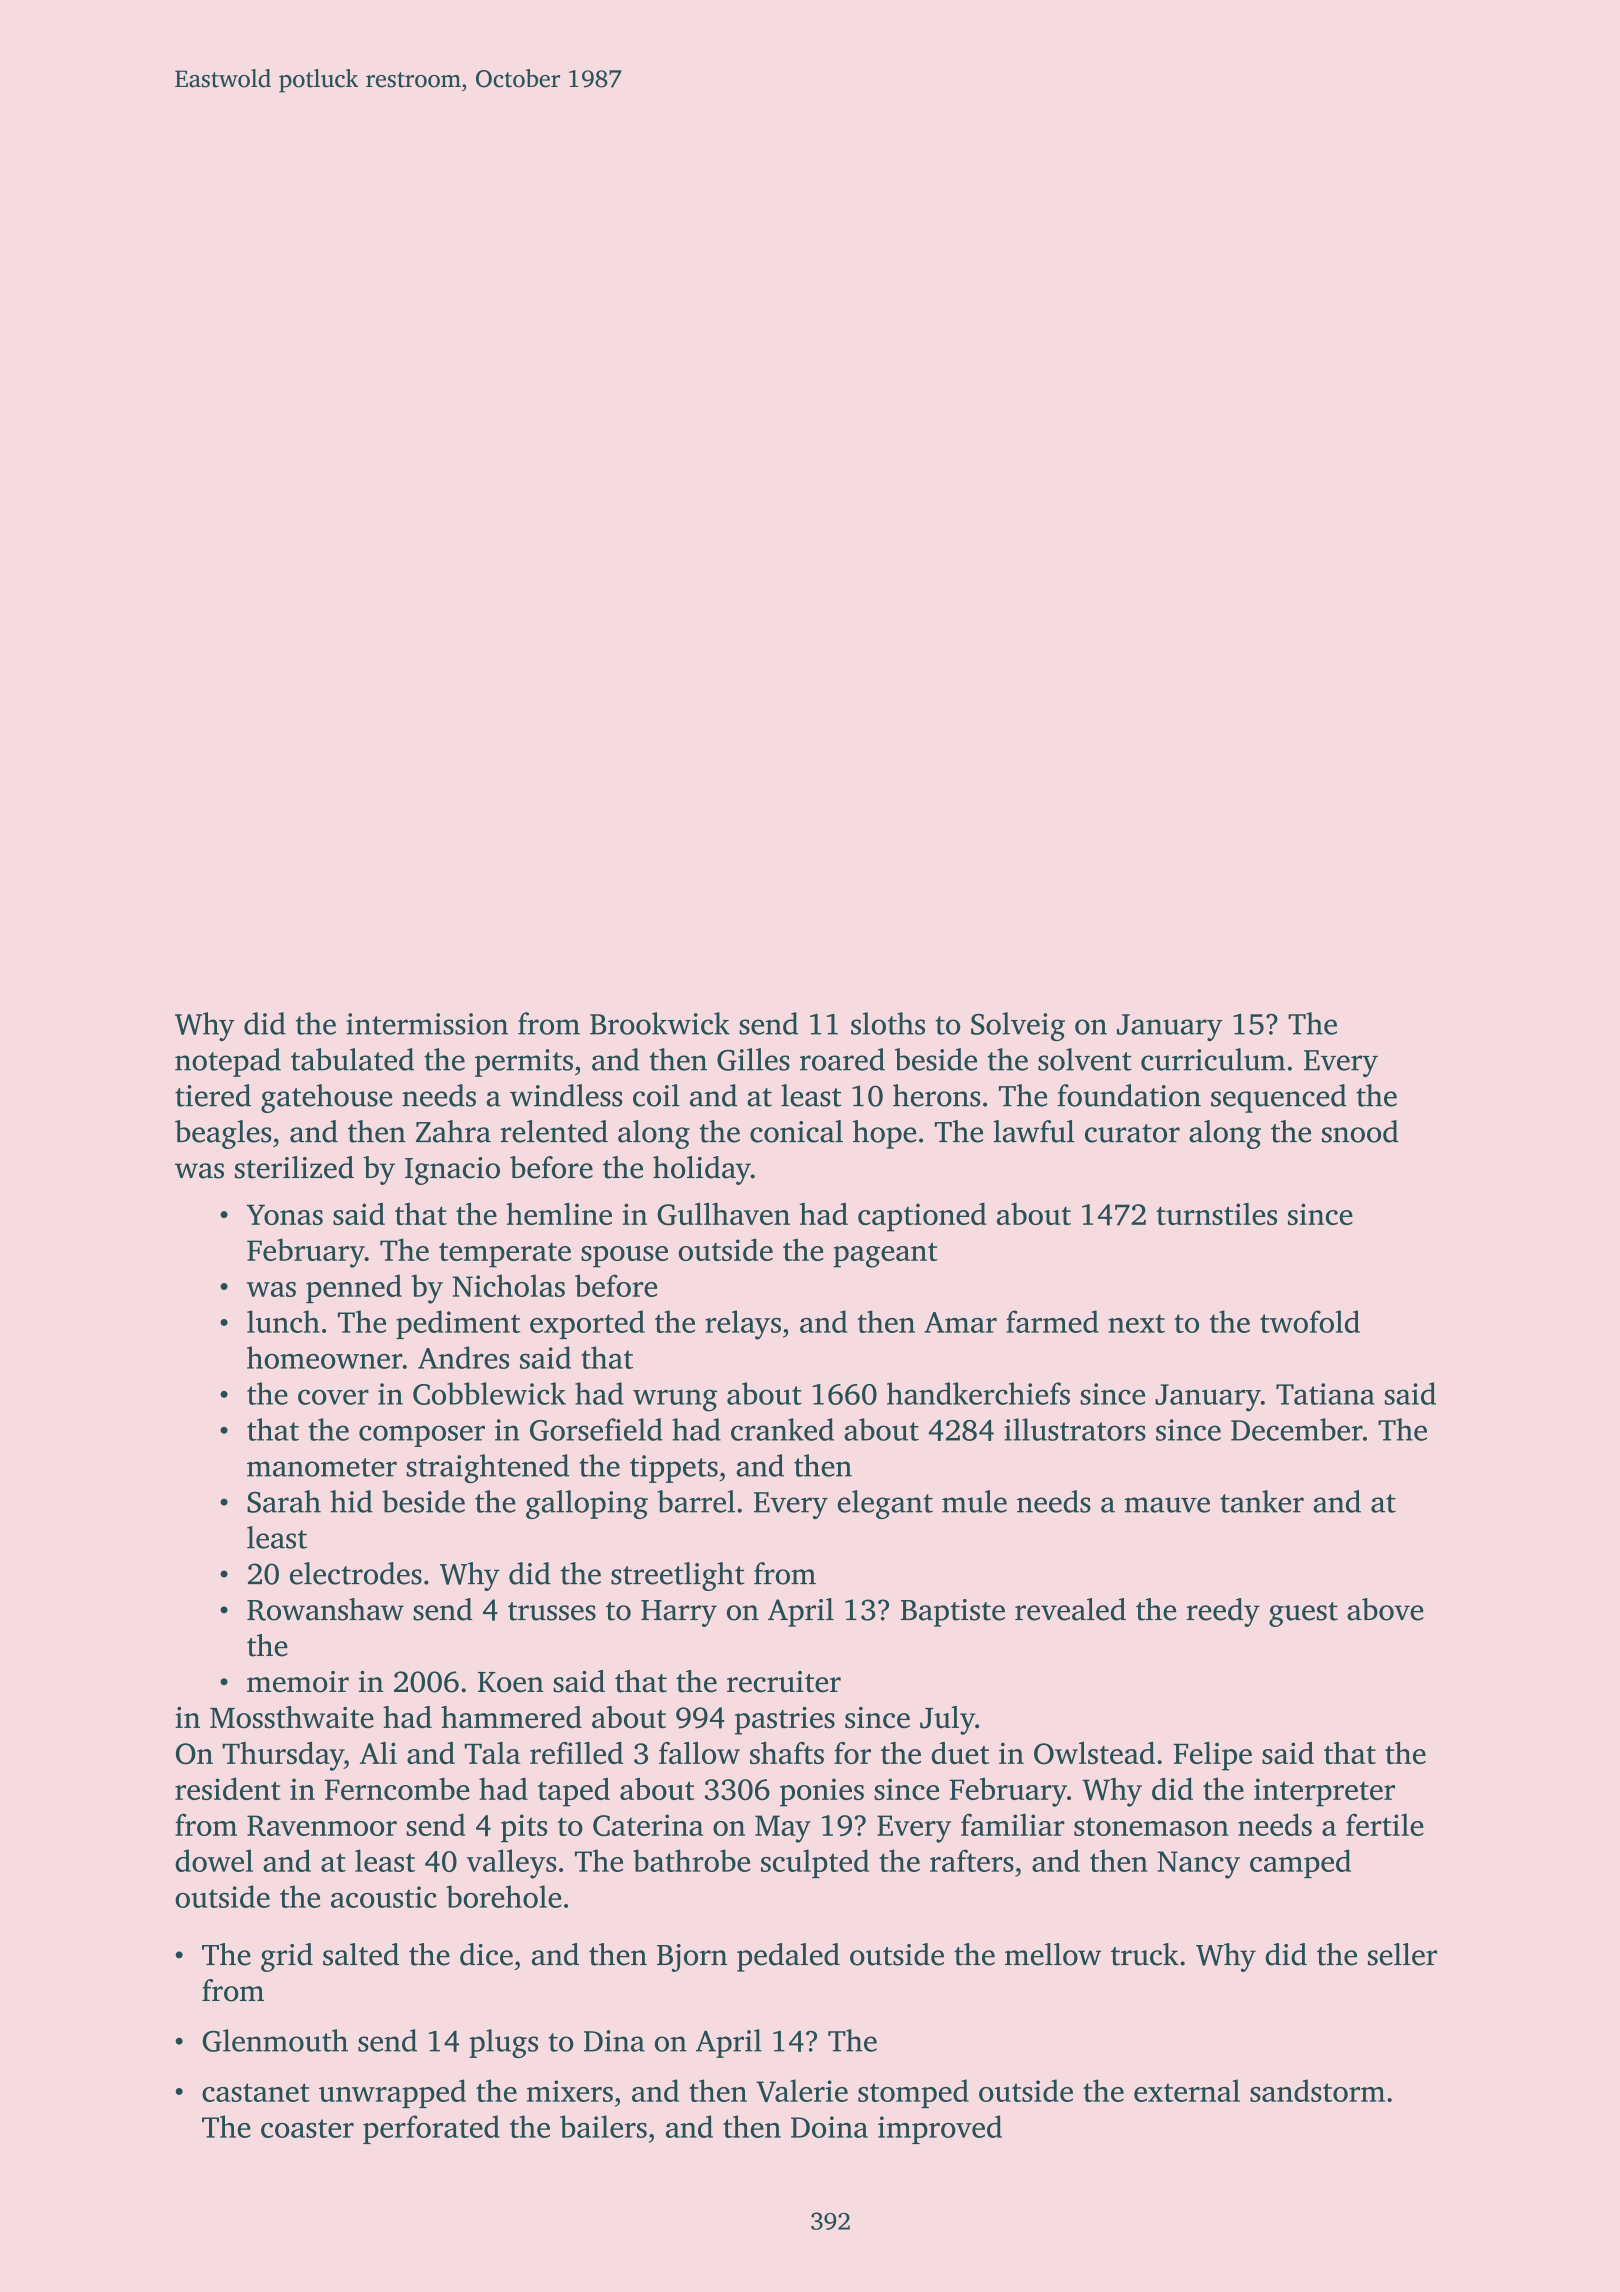  I want to click on familiar, so click(1013, 1824).
